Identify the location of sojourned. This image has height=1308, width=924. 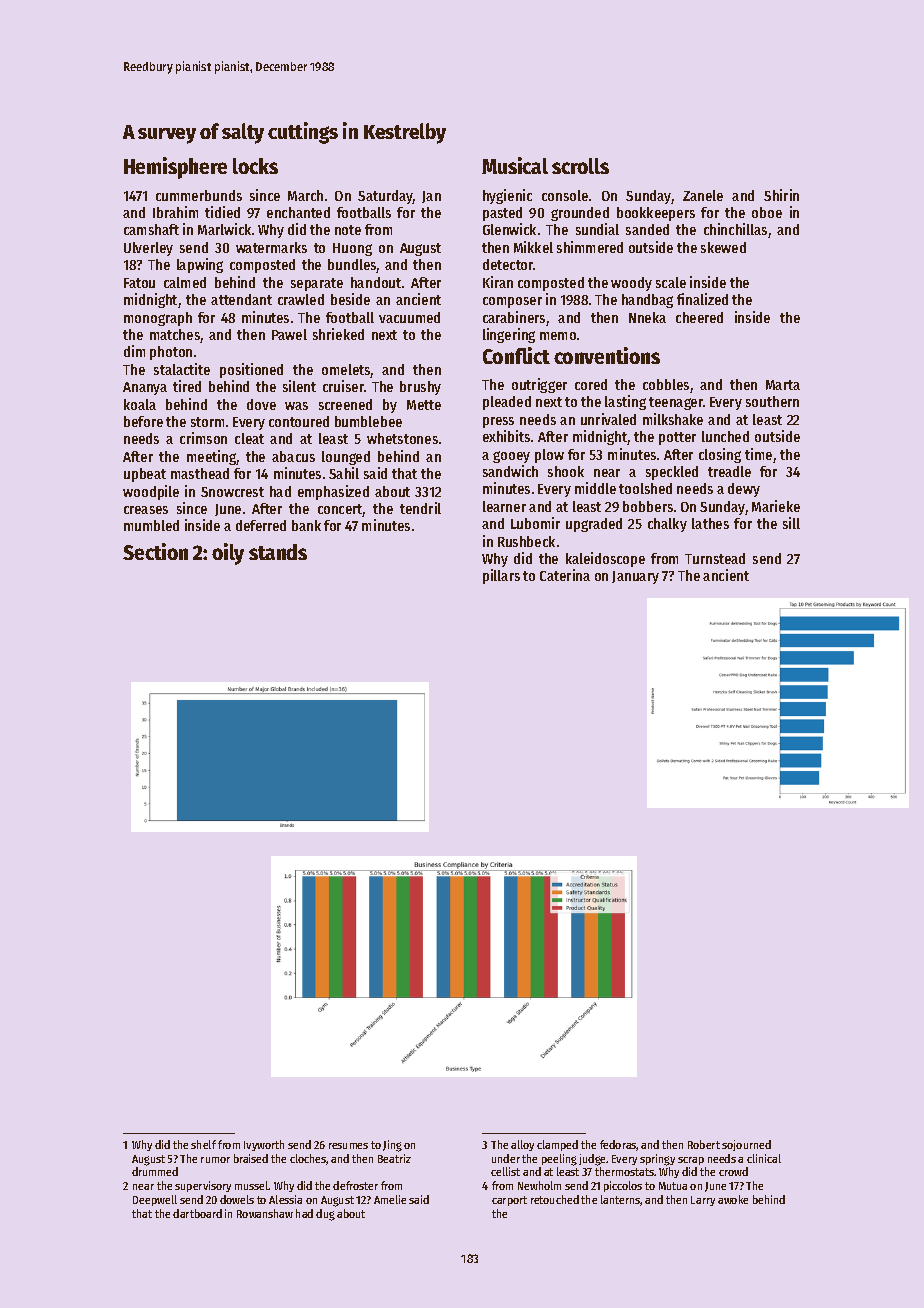
(746, 1145).
